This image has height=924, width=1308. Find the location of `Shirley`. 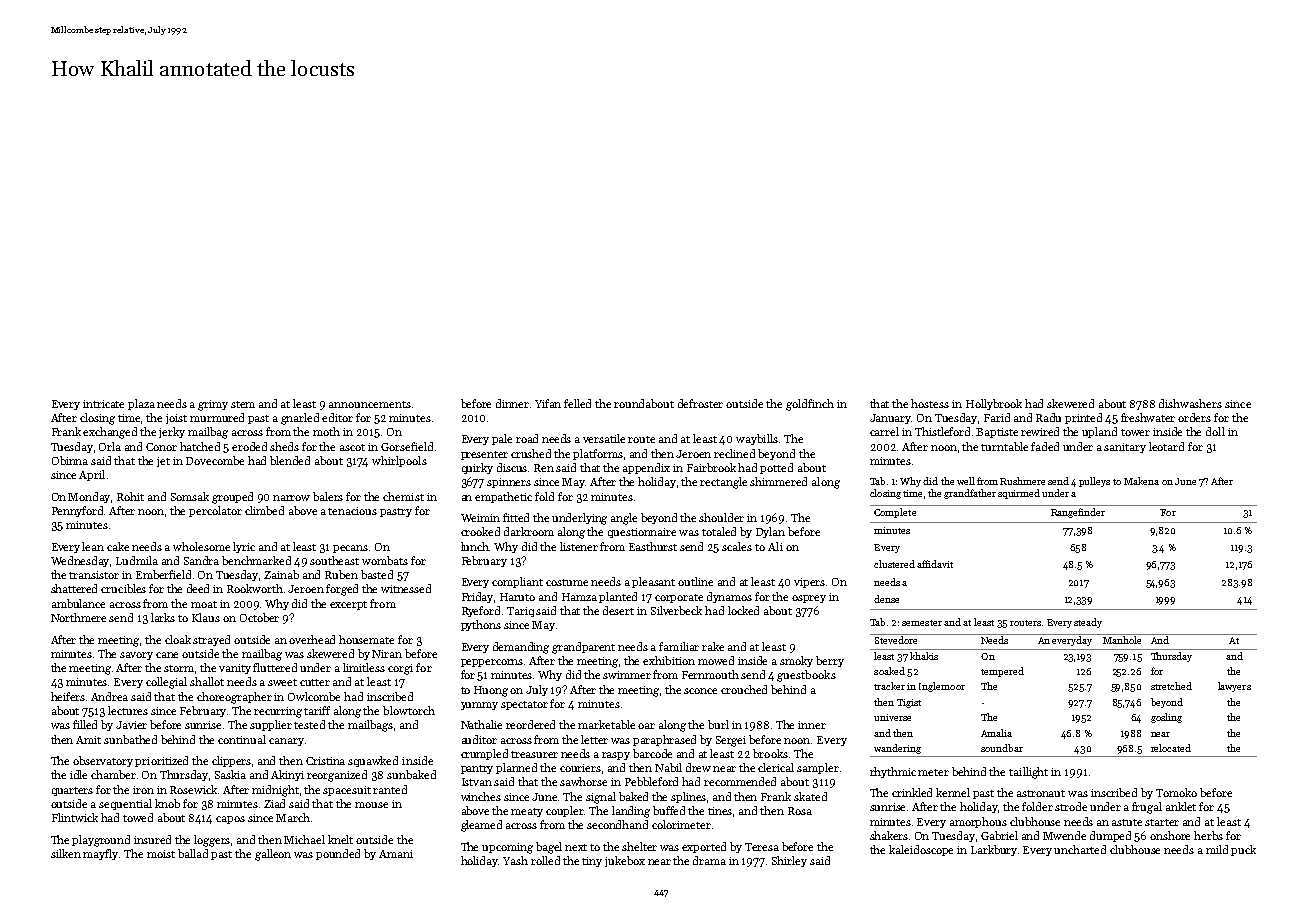

Shirley is located at coordinates (789, 861).
